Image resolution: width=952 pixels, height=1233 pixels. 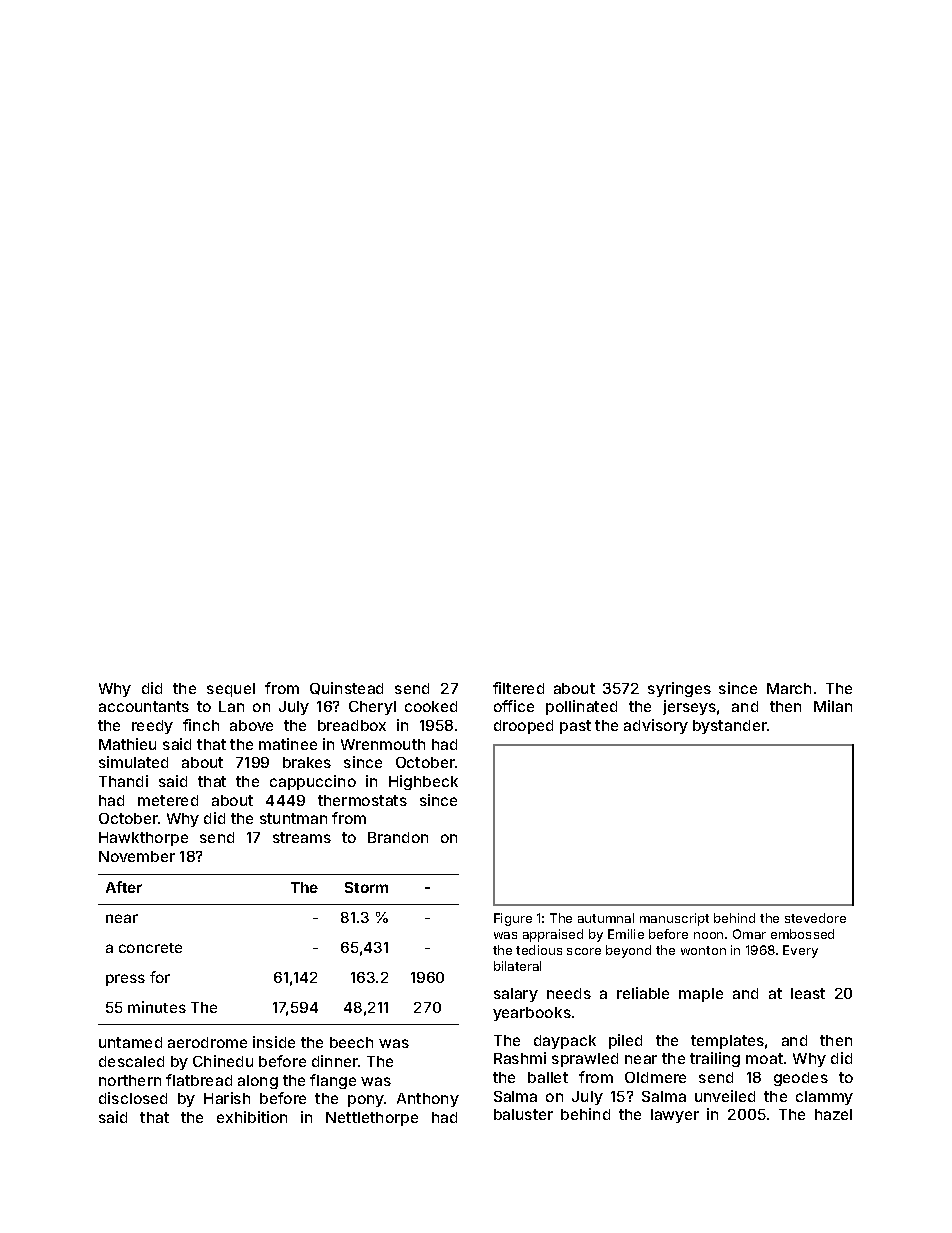 What do you see at coordinates (789, 688) in the page?
I see `March` at bounding box center [789, 688].
